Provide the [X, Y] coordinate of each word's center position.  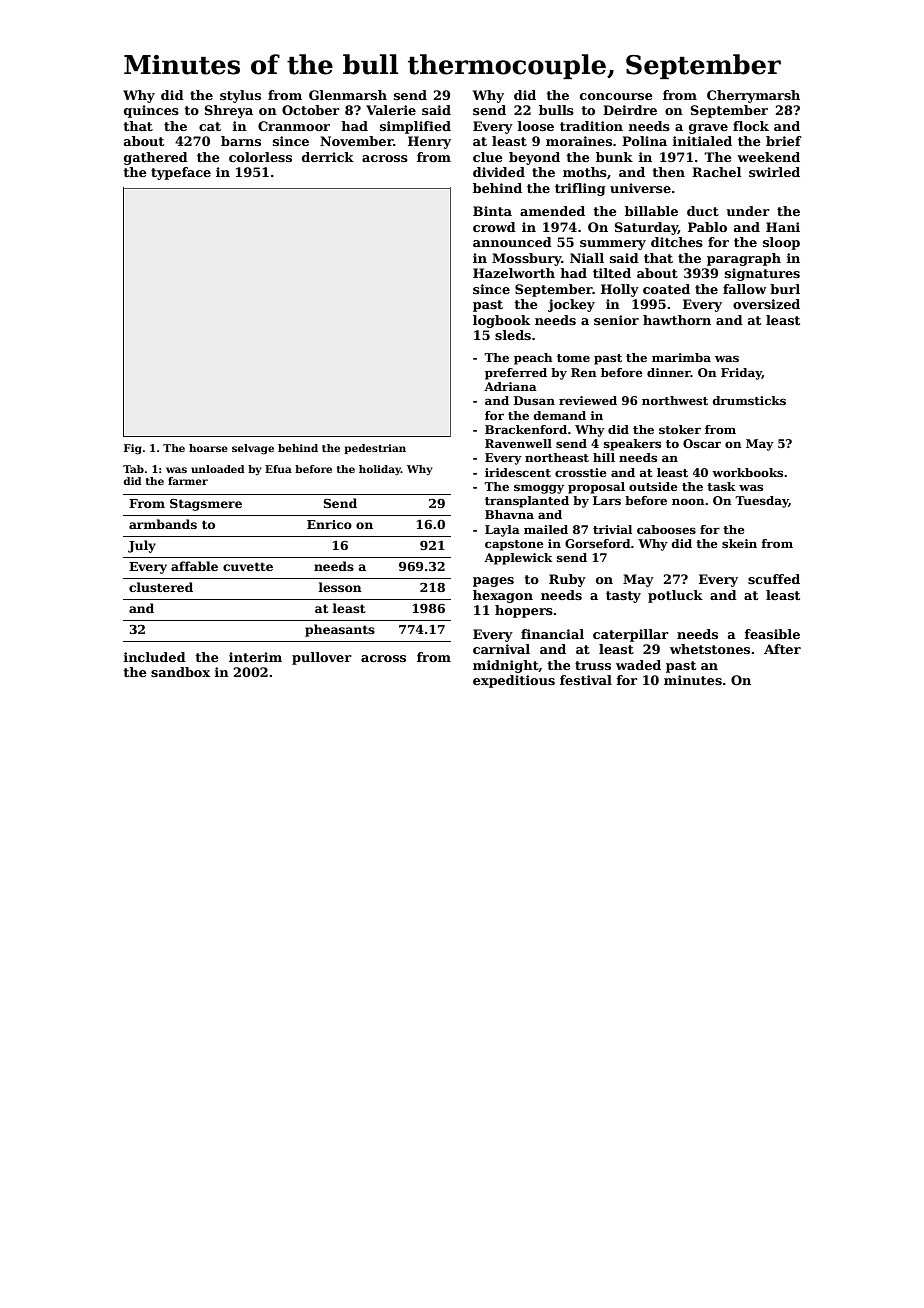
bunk [614, 157]
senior [616, 320]
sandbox [180, 672]
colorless [260, 157]
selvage [253, 449]
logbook [501, 321]
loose [536, 126]
